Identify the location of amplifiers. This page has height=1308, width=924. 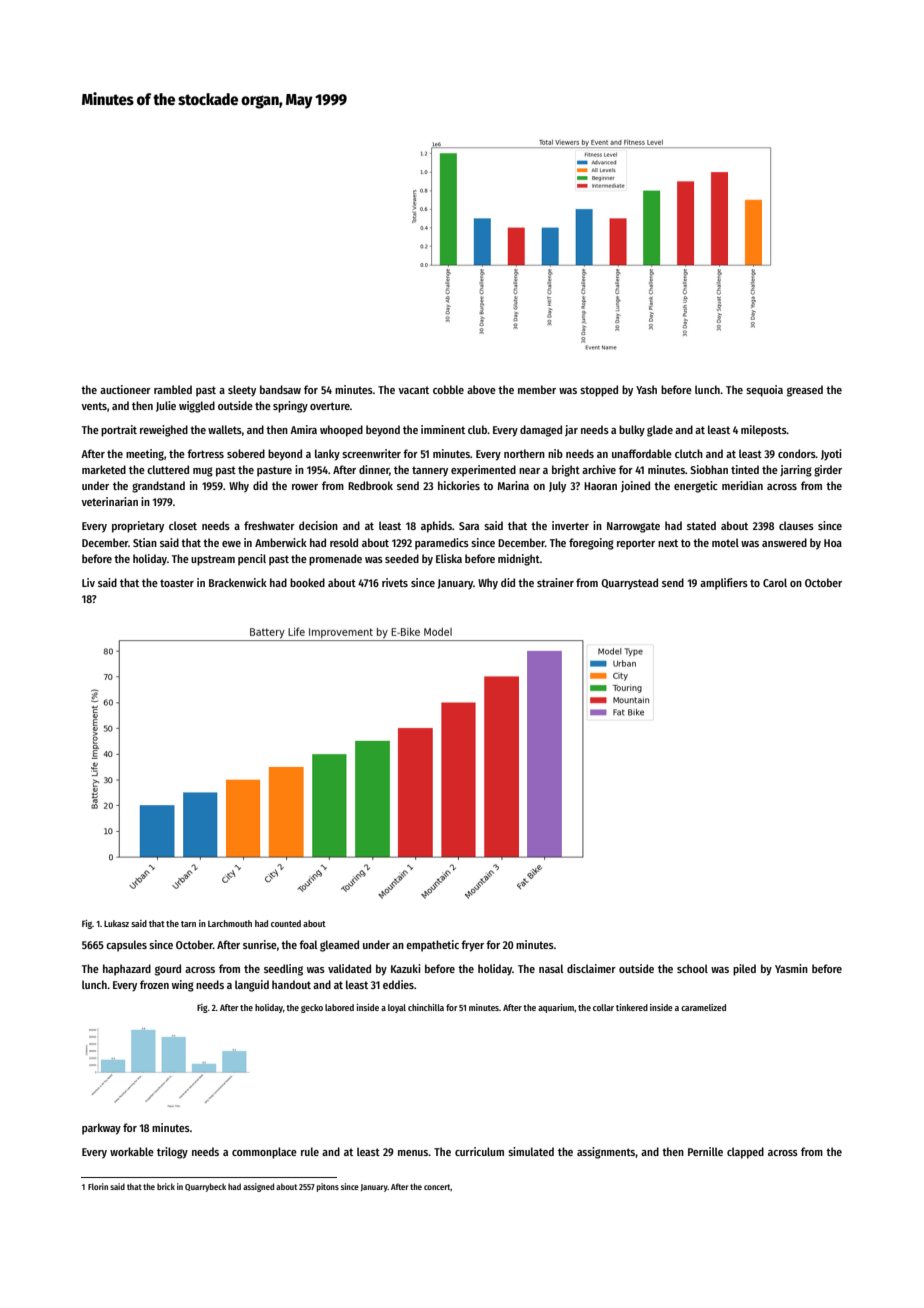
(724, 584).
